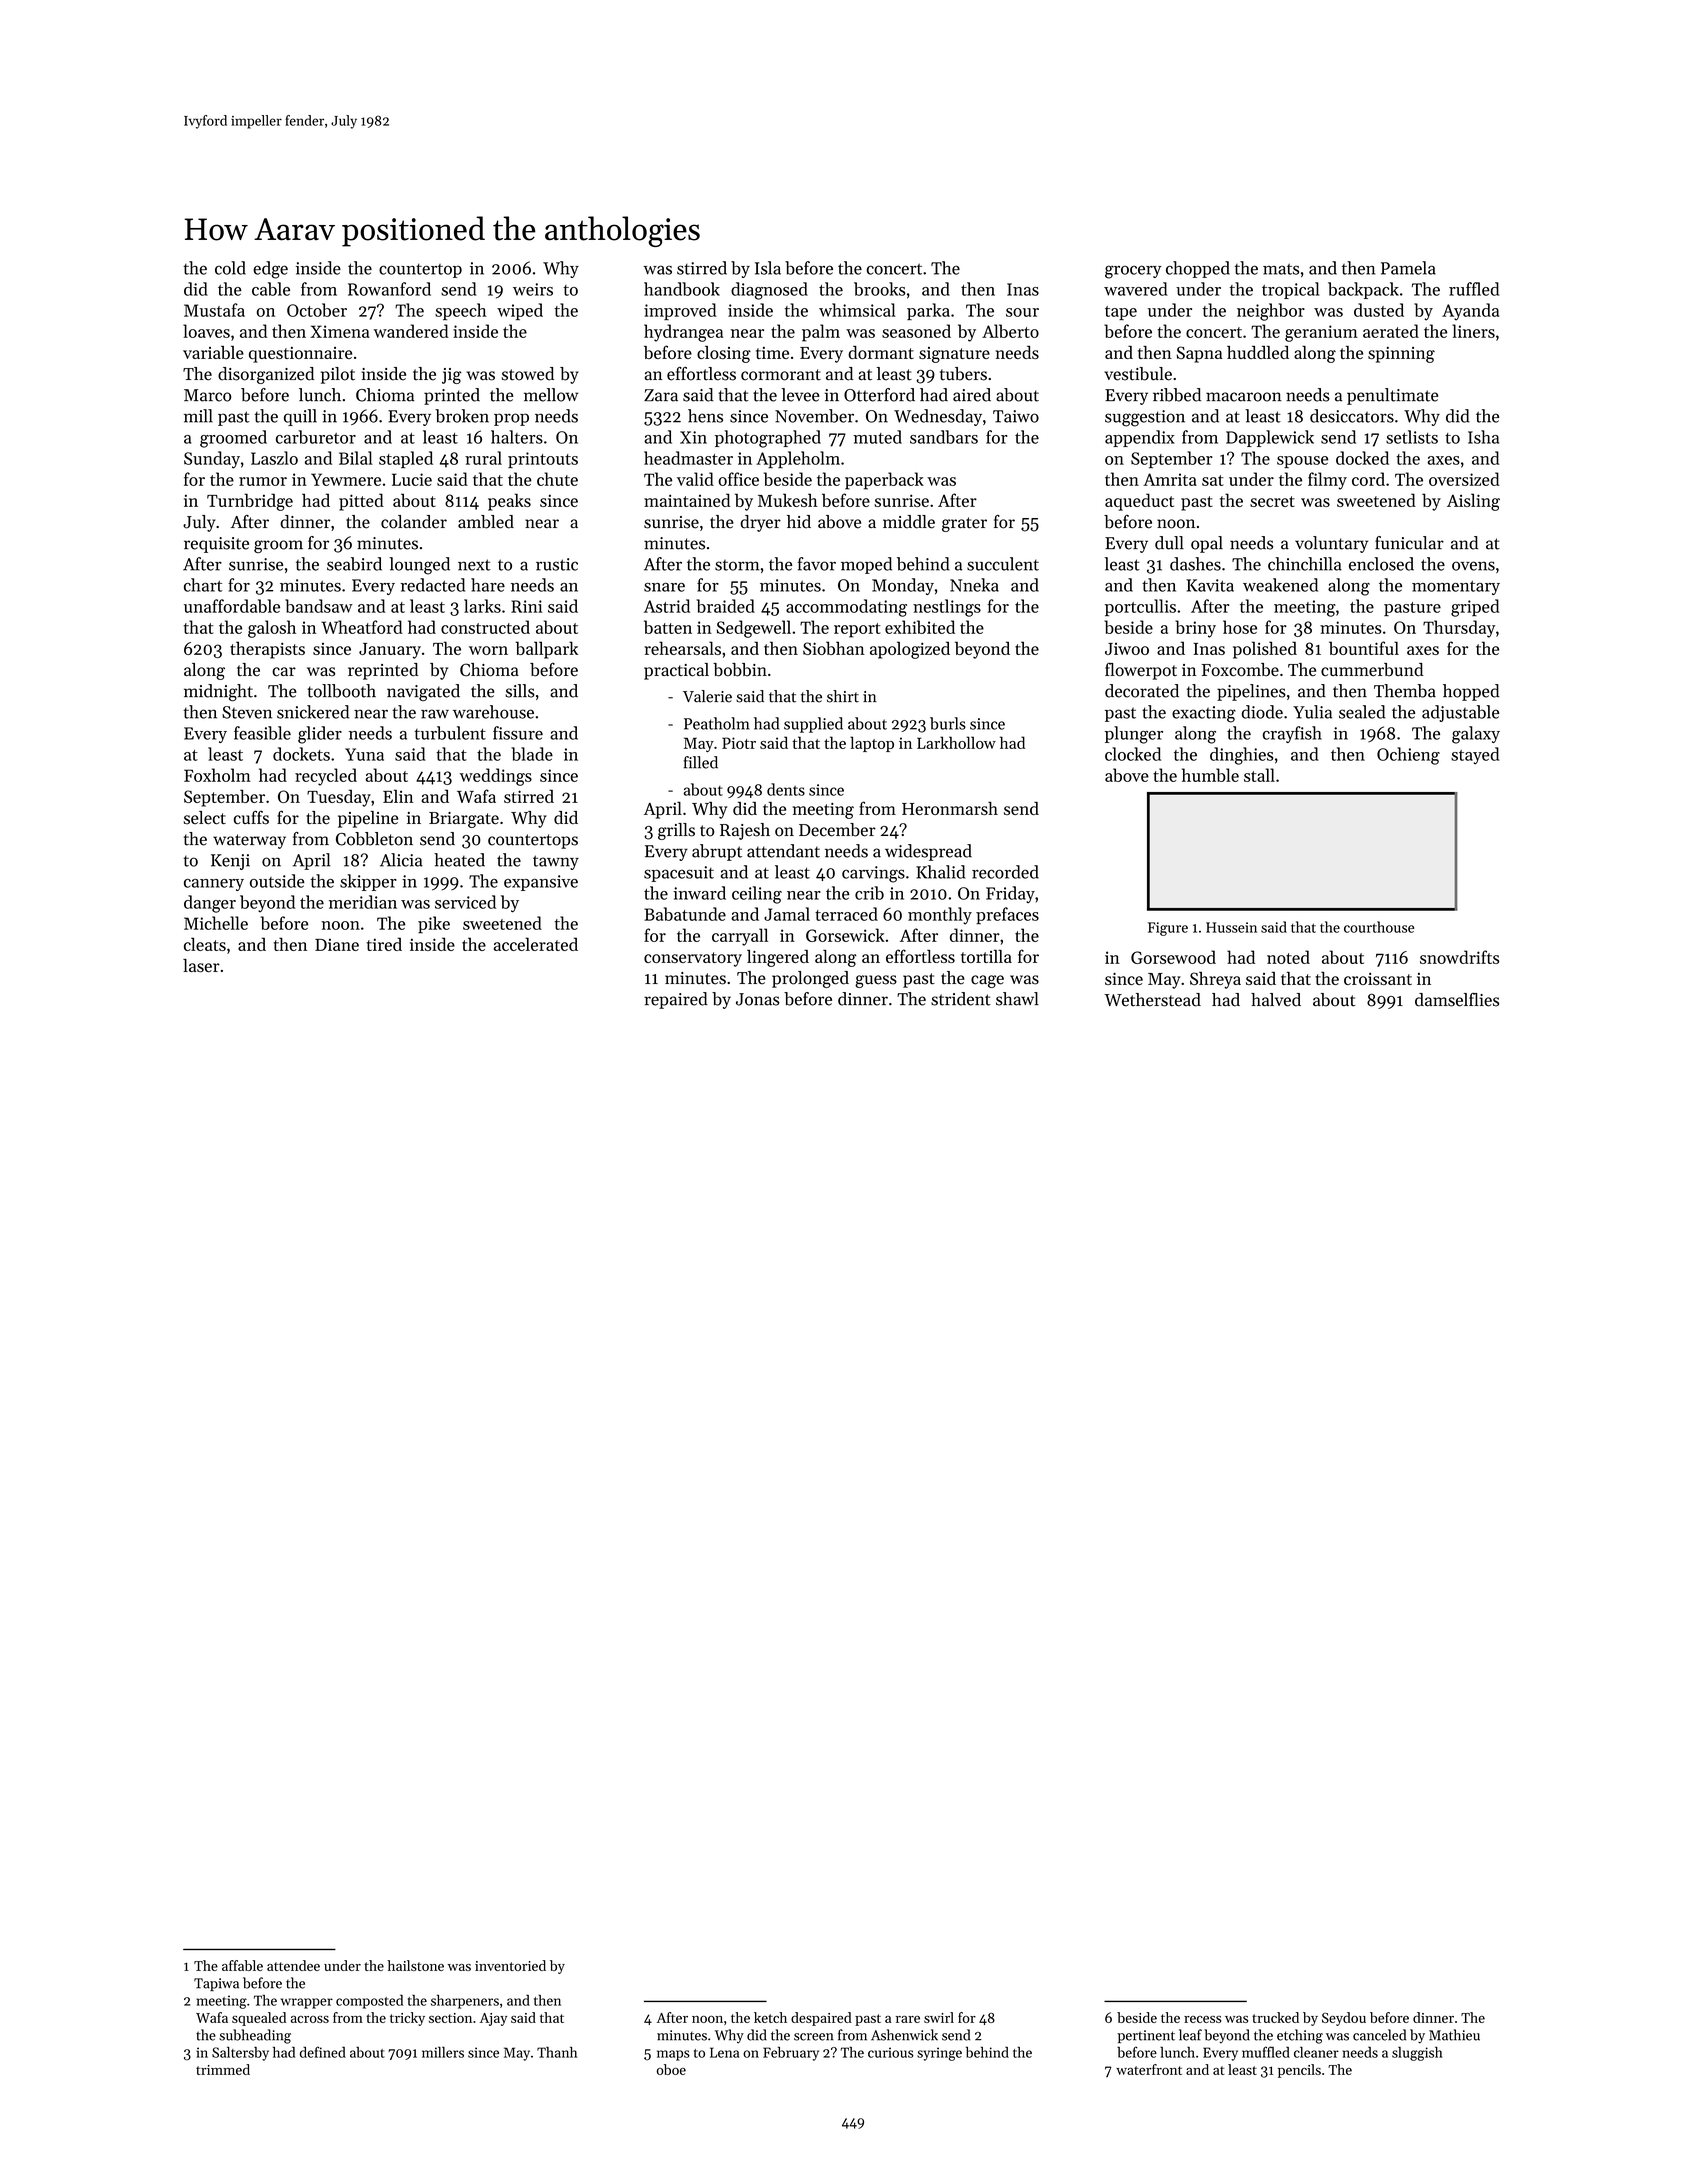 The width and height of the screenshot is (1683, 2178). What do you see at coordinates (1457, 1000) in the screenshot?
I see `damselflies` at bounding box center [1457, 1000].
